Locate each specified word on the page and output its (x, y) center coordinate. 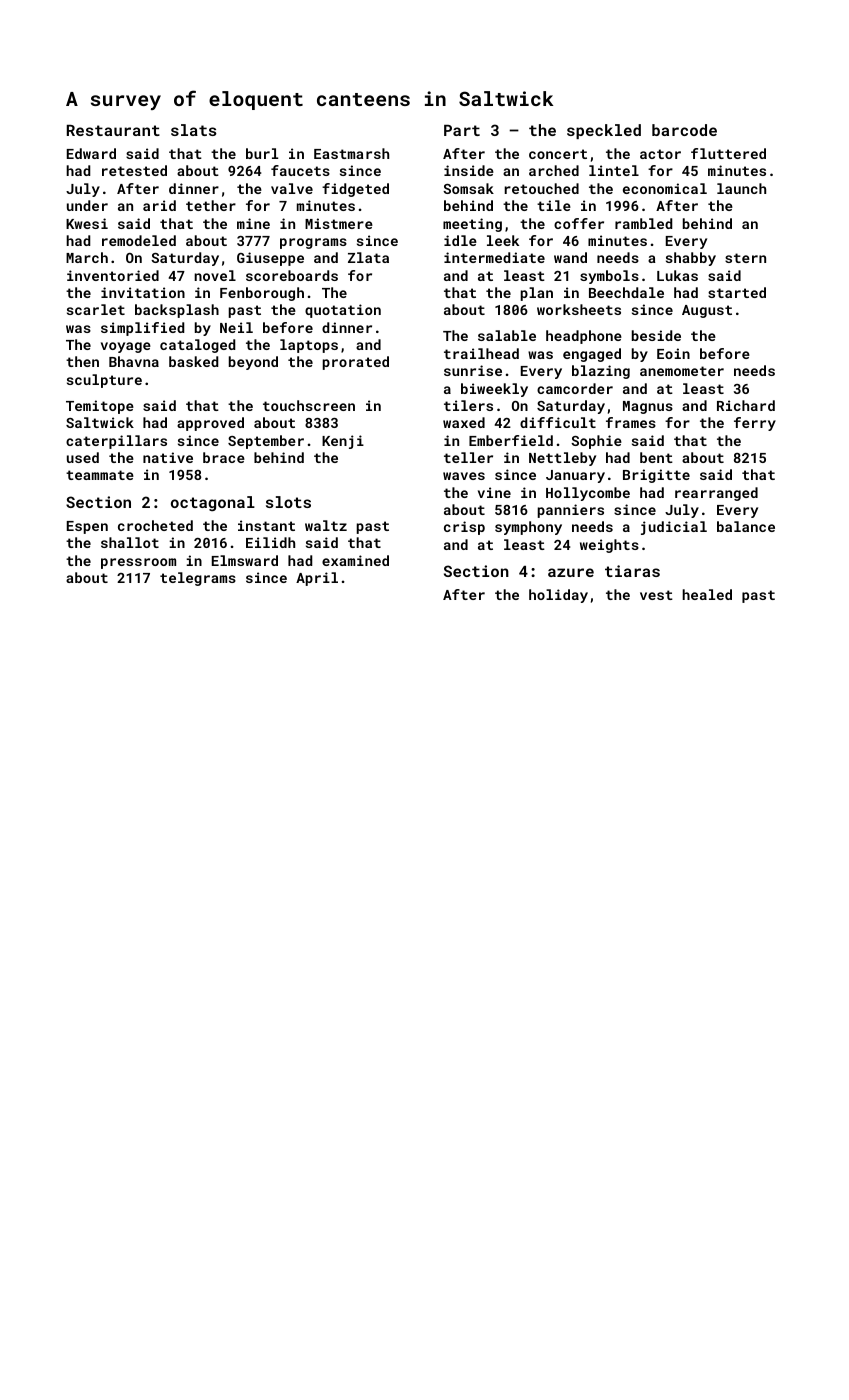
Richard (746, 405)
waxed (464, 422)
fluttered (728, 153)
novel (215, 275)
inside (469, 170)
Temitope (100, 407)
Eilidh (270, 542)
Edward (91, 153)
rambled (643, 223)
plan (537, 294)
